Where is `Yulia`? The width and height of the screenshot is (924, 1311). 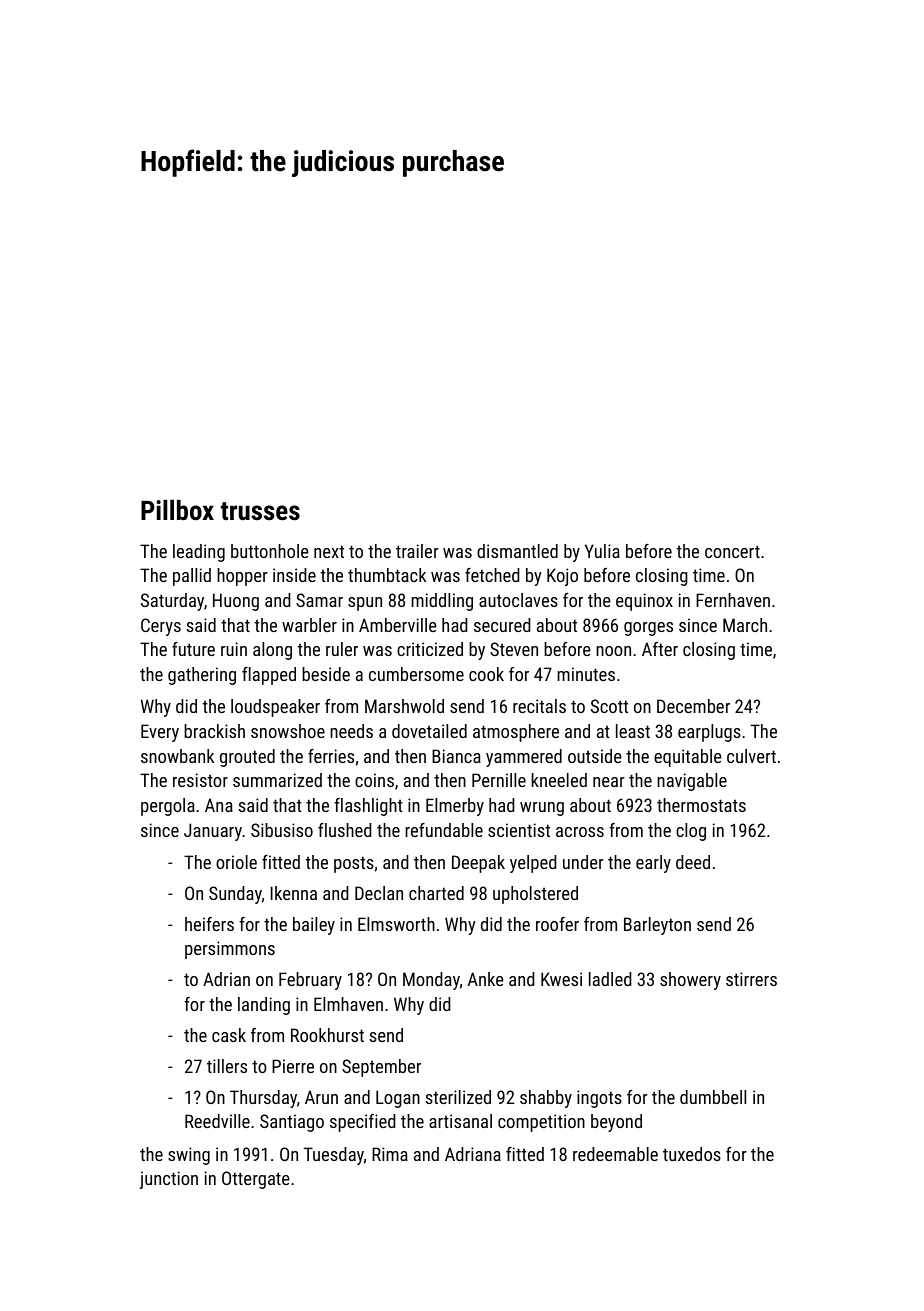 Yulia is located at coordinates (602, 551).
